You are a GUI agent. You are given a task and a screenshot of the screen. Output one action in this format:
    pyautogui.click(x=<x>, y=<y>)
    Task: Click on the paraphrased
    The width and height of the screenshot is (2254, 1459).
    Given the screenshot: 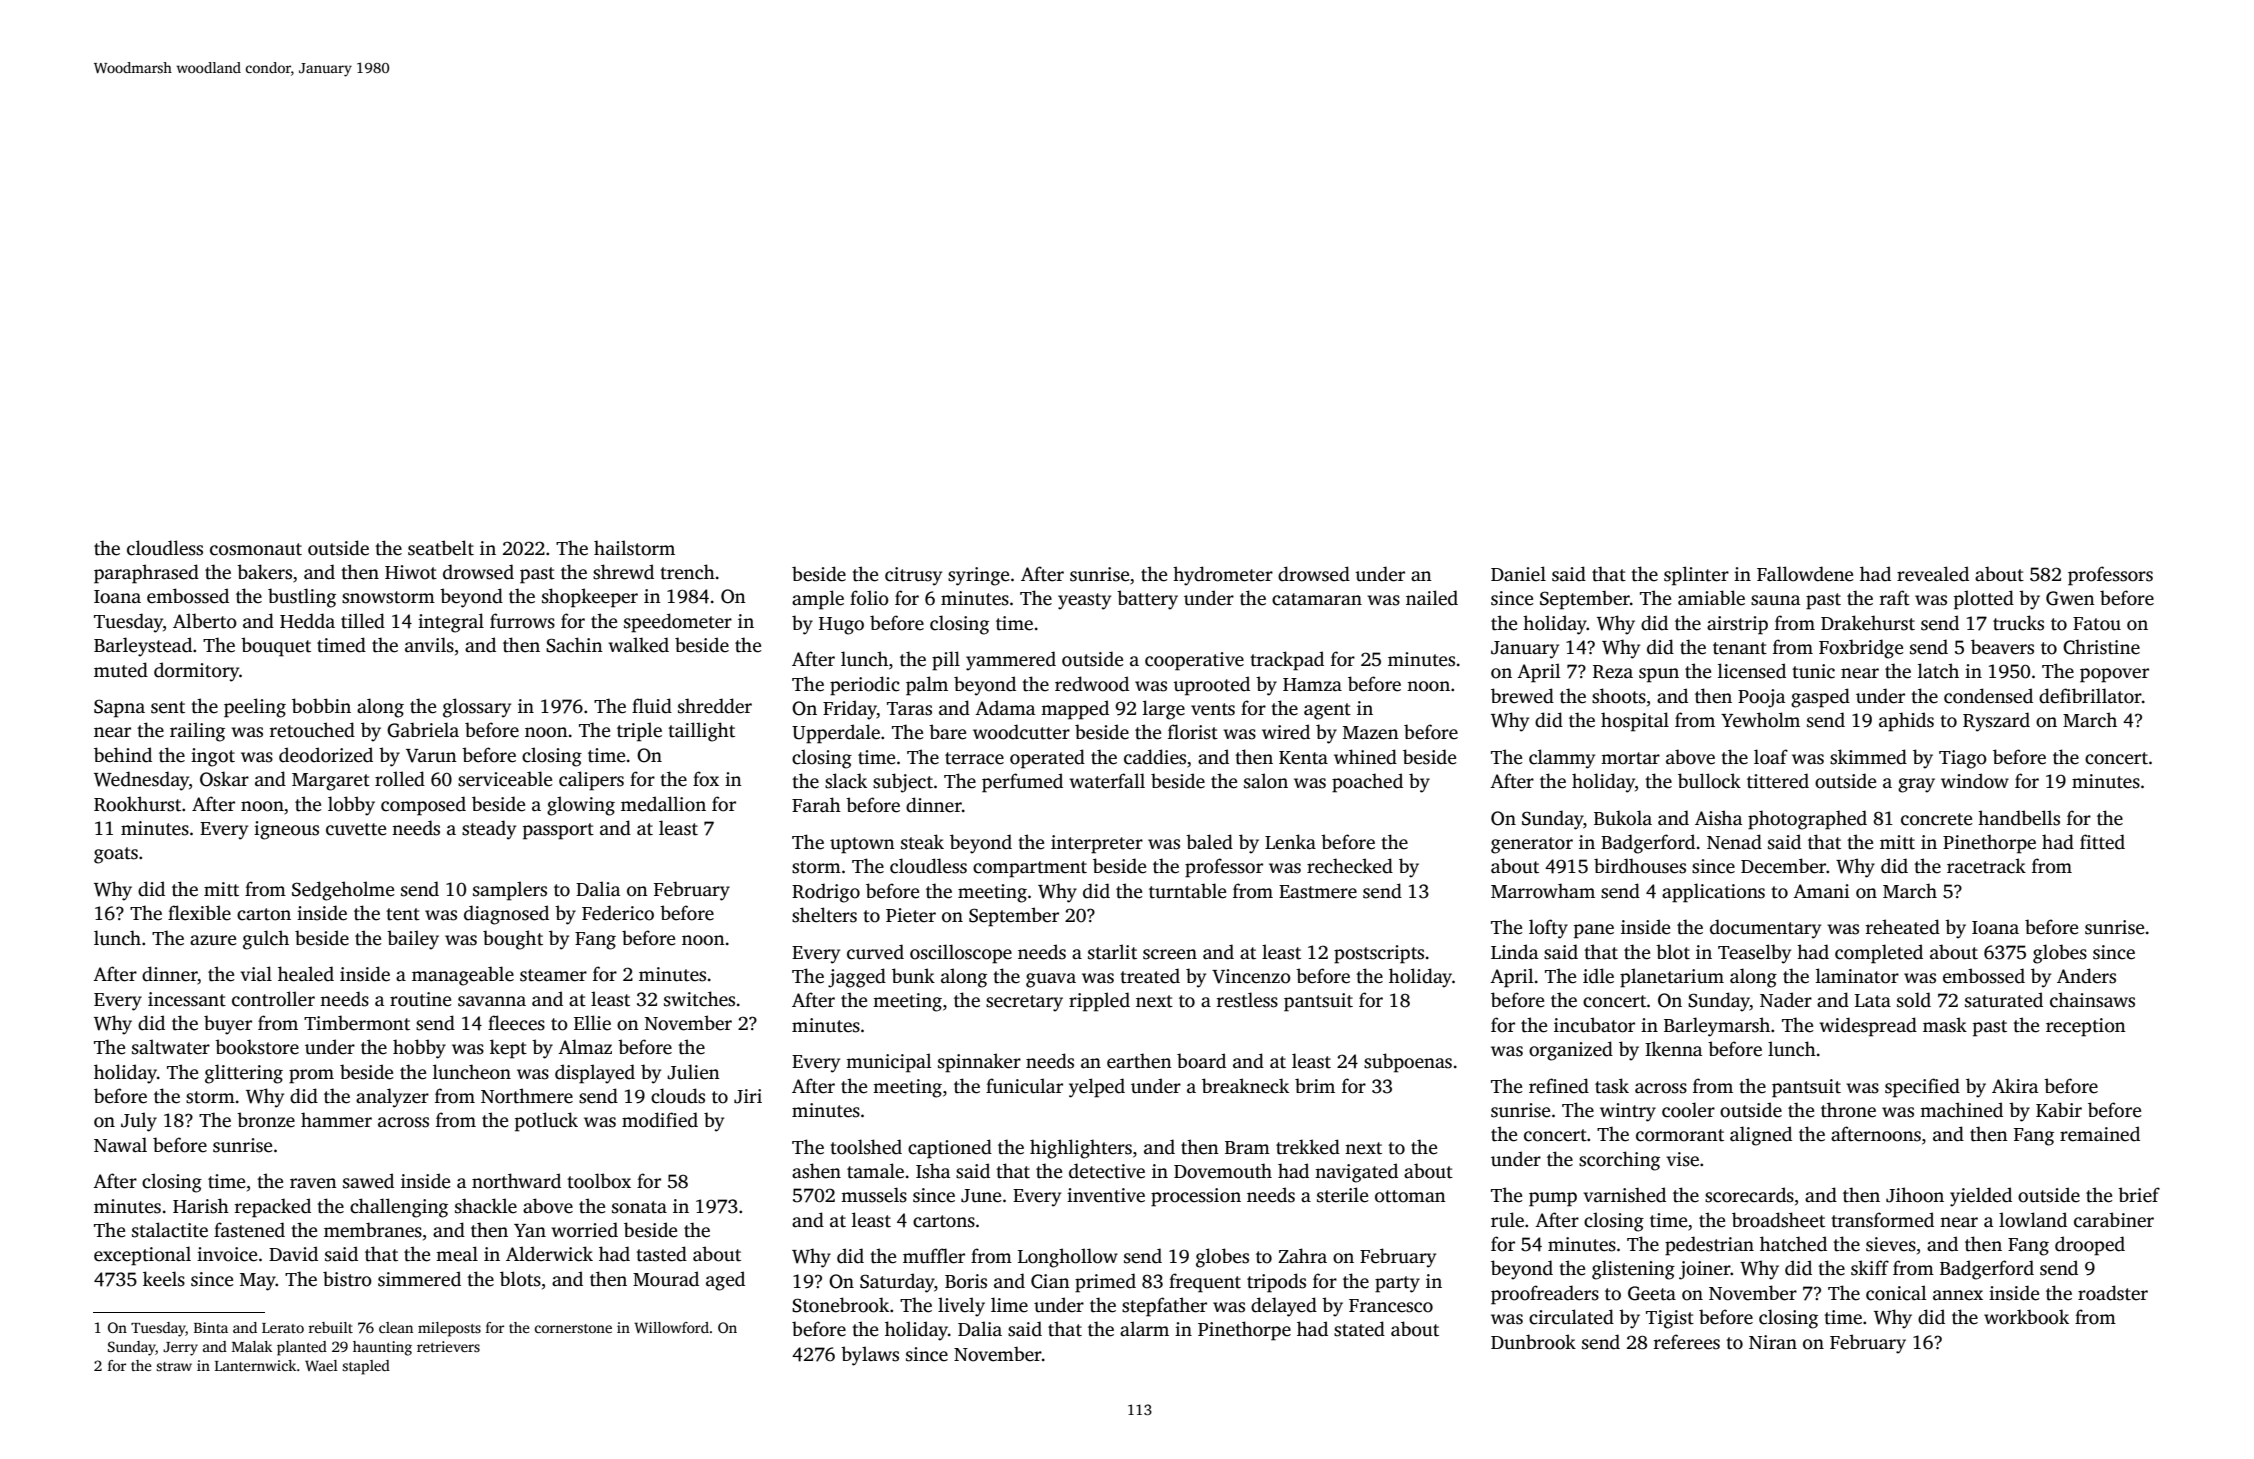 What is the action you would take?
    pyautogui.click(x=146, y=574)
